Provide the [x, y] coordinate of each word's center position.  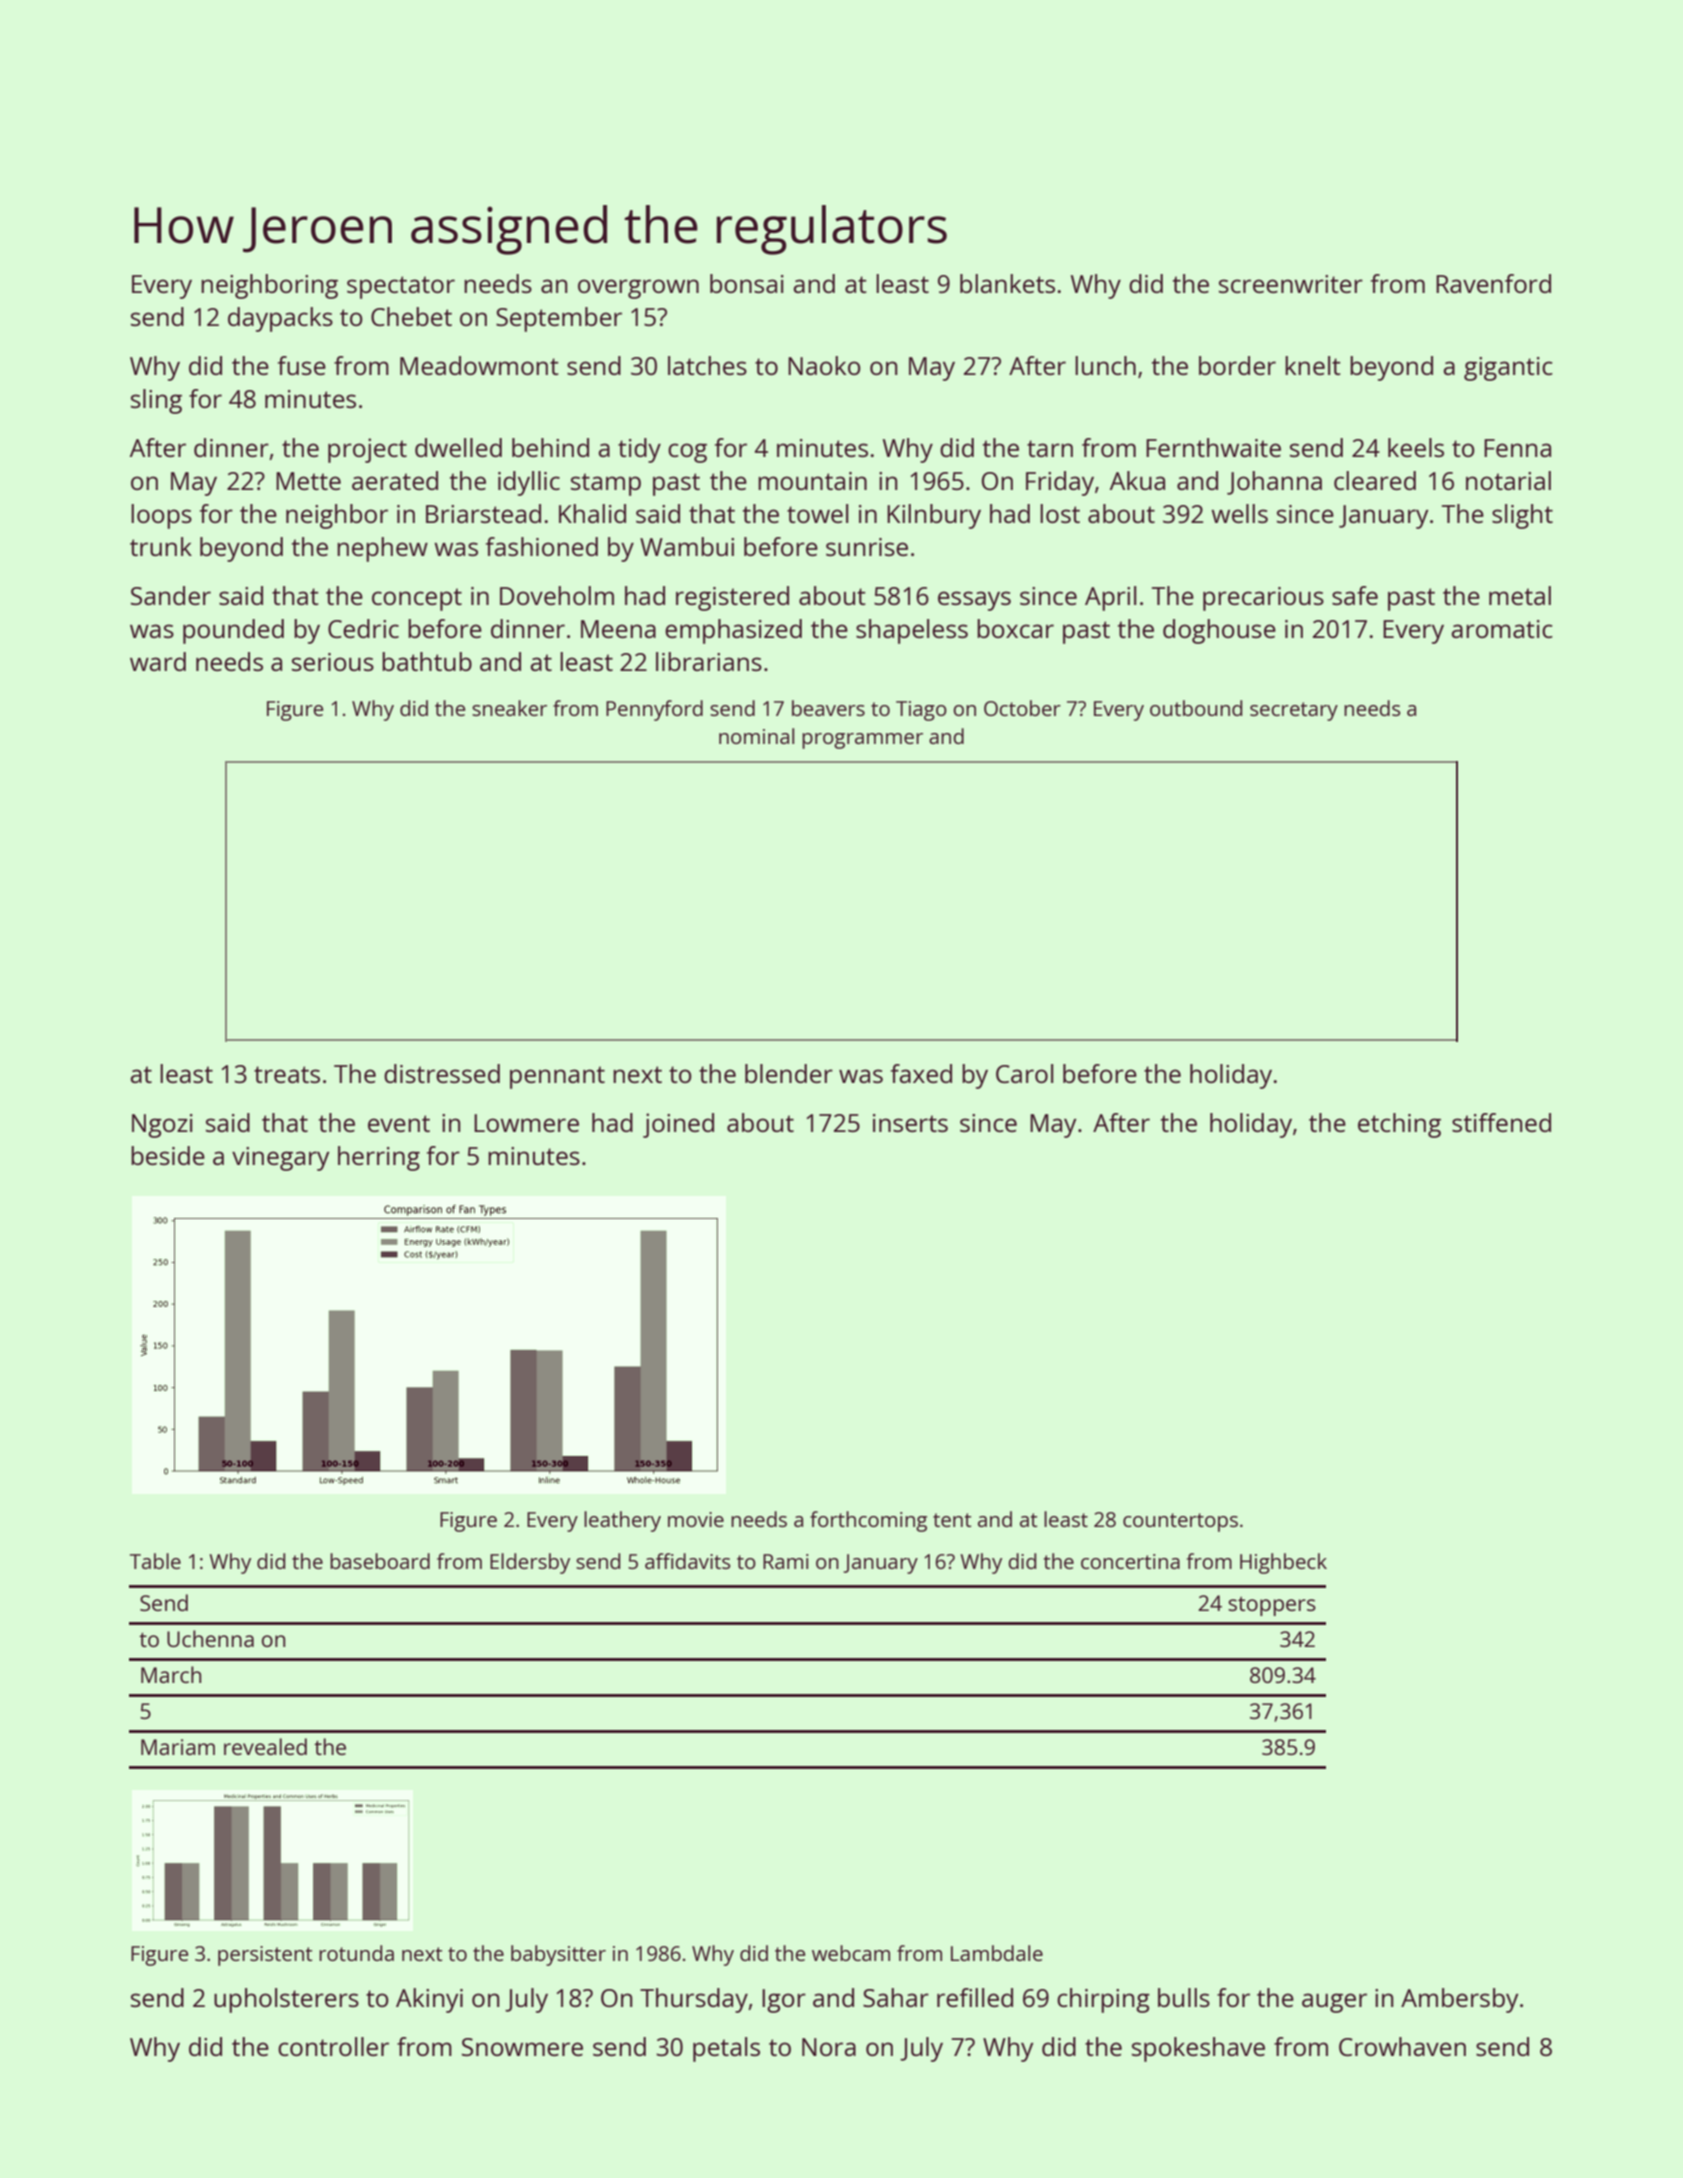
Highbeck [1283, 1563]
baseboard [380, 1561]
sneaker [509, 708]
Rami [785, 1561]
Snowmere [522, 2047]
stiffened [1501, 1122]
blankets [1007, 283]
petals [726, 2049]
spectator [401, 287]
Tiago [921, 711]
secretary [1294, 711]
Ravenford [1493, 283]
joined [678, 1125]
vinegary [280, 1159]
